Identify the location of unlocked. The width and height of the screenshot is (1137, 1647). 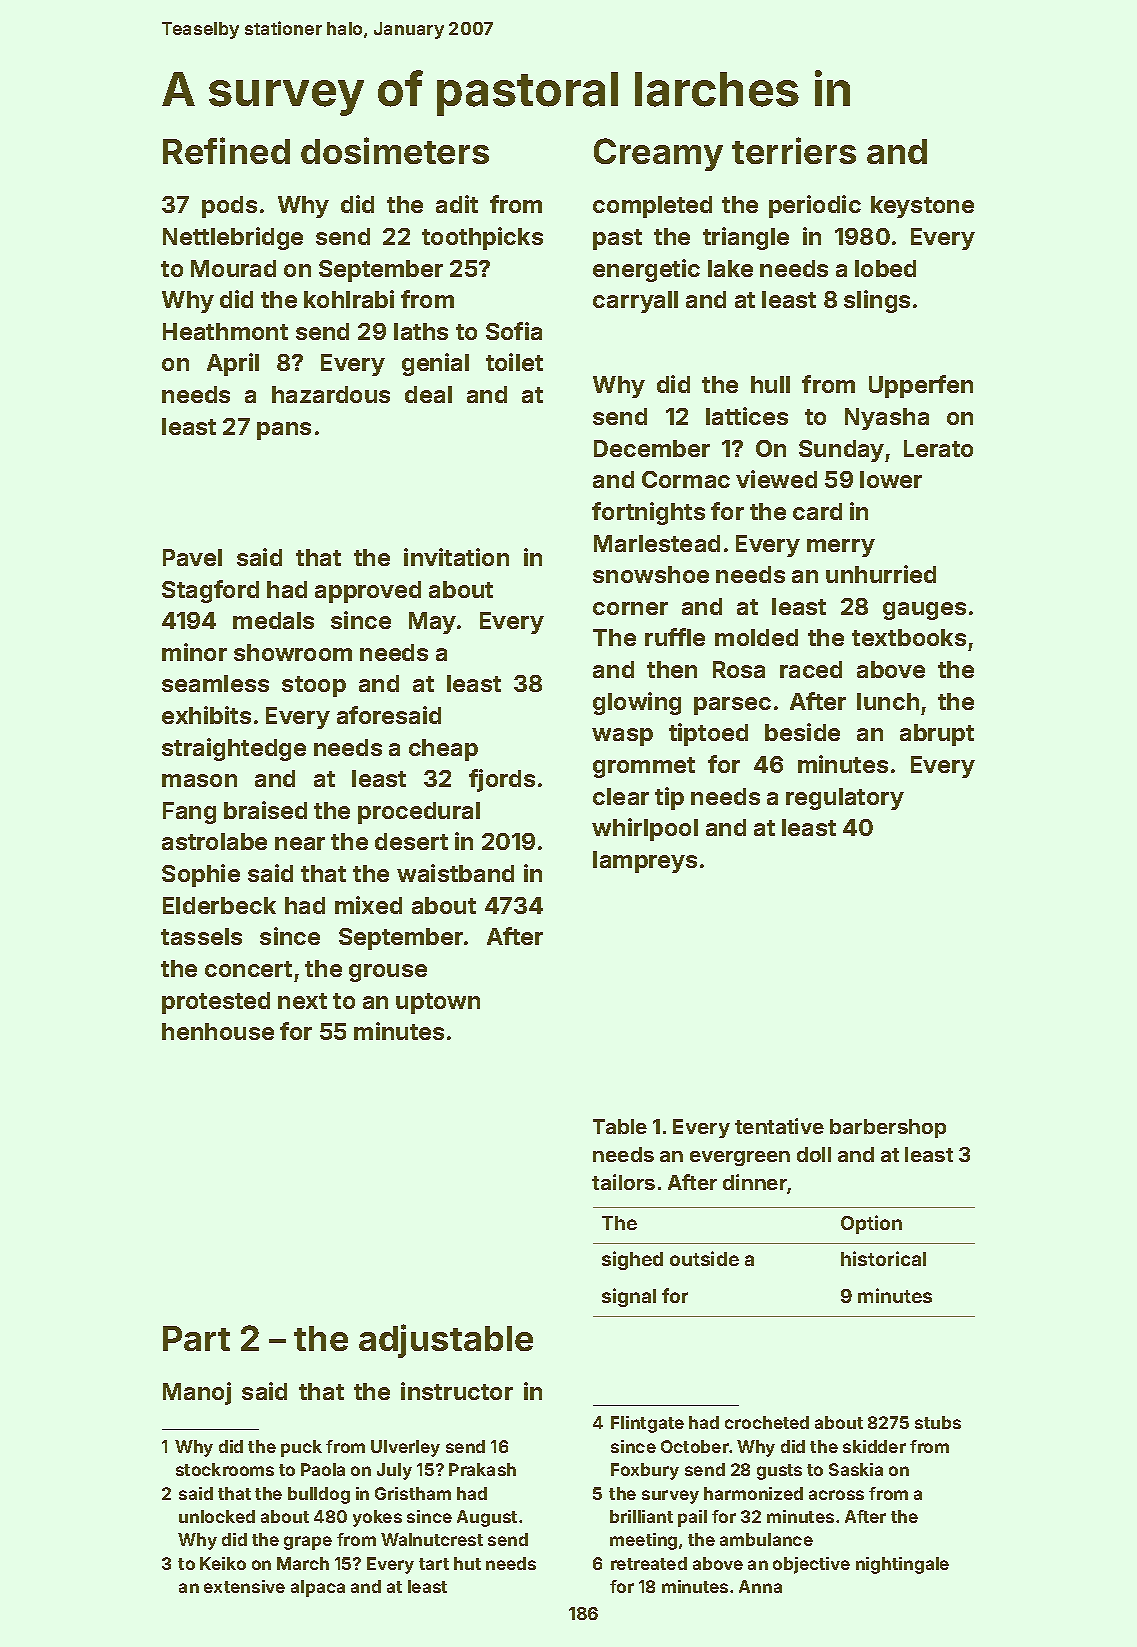
(217, 1516).
